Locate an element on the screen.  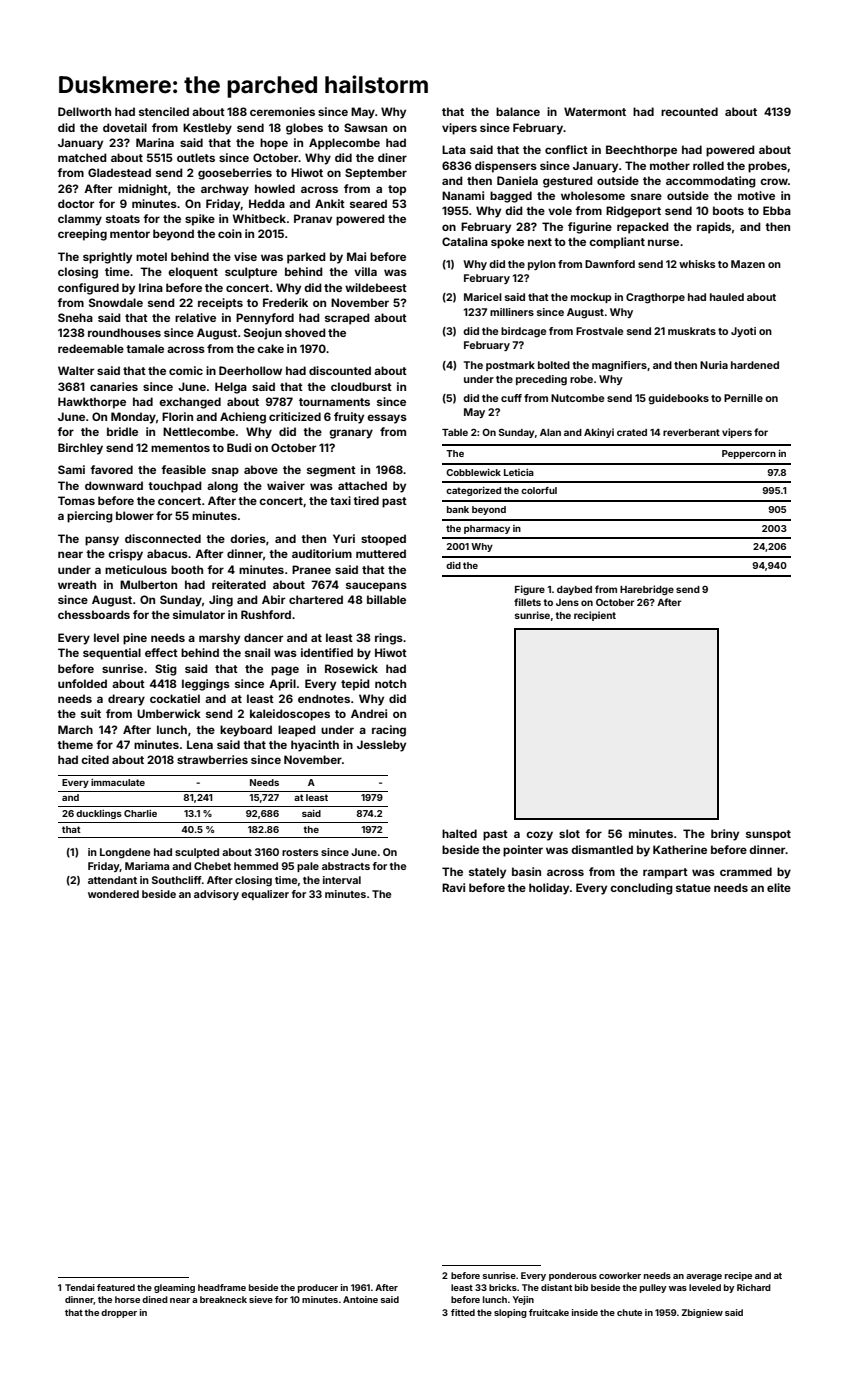
theme is located at coordinates (75, 744).
